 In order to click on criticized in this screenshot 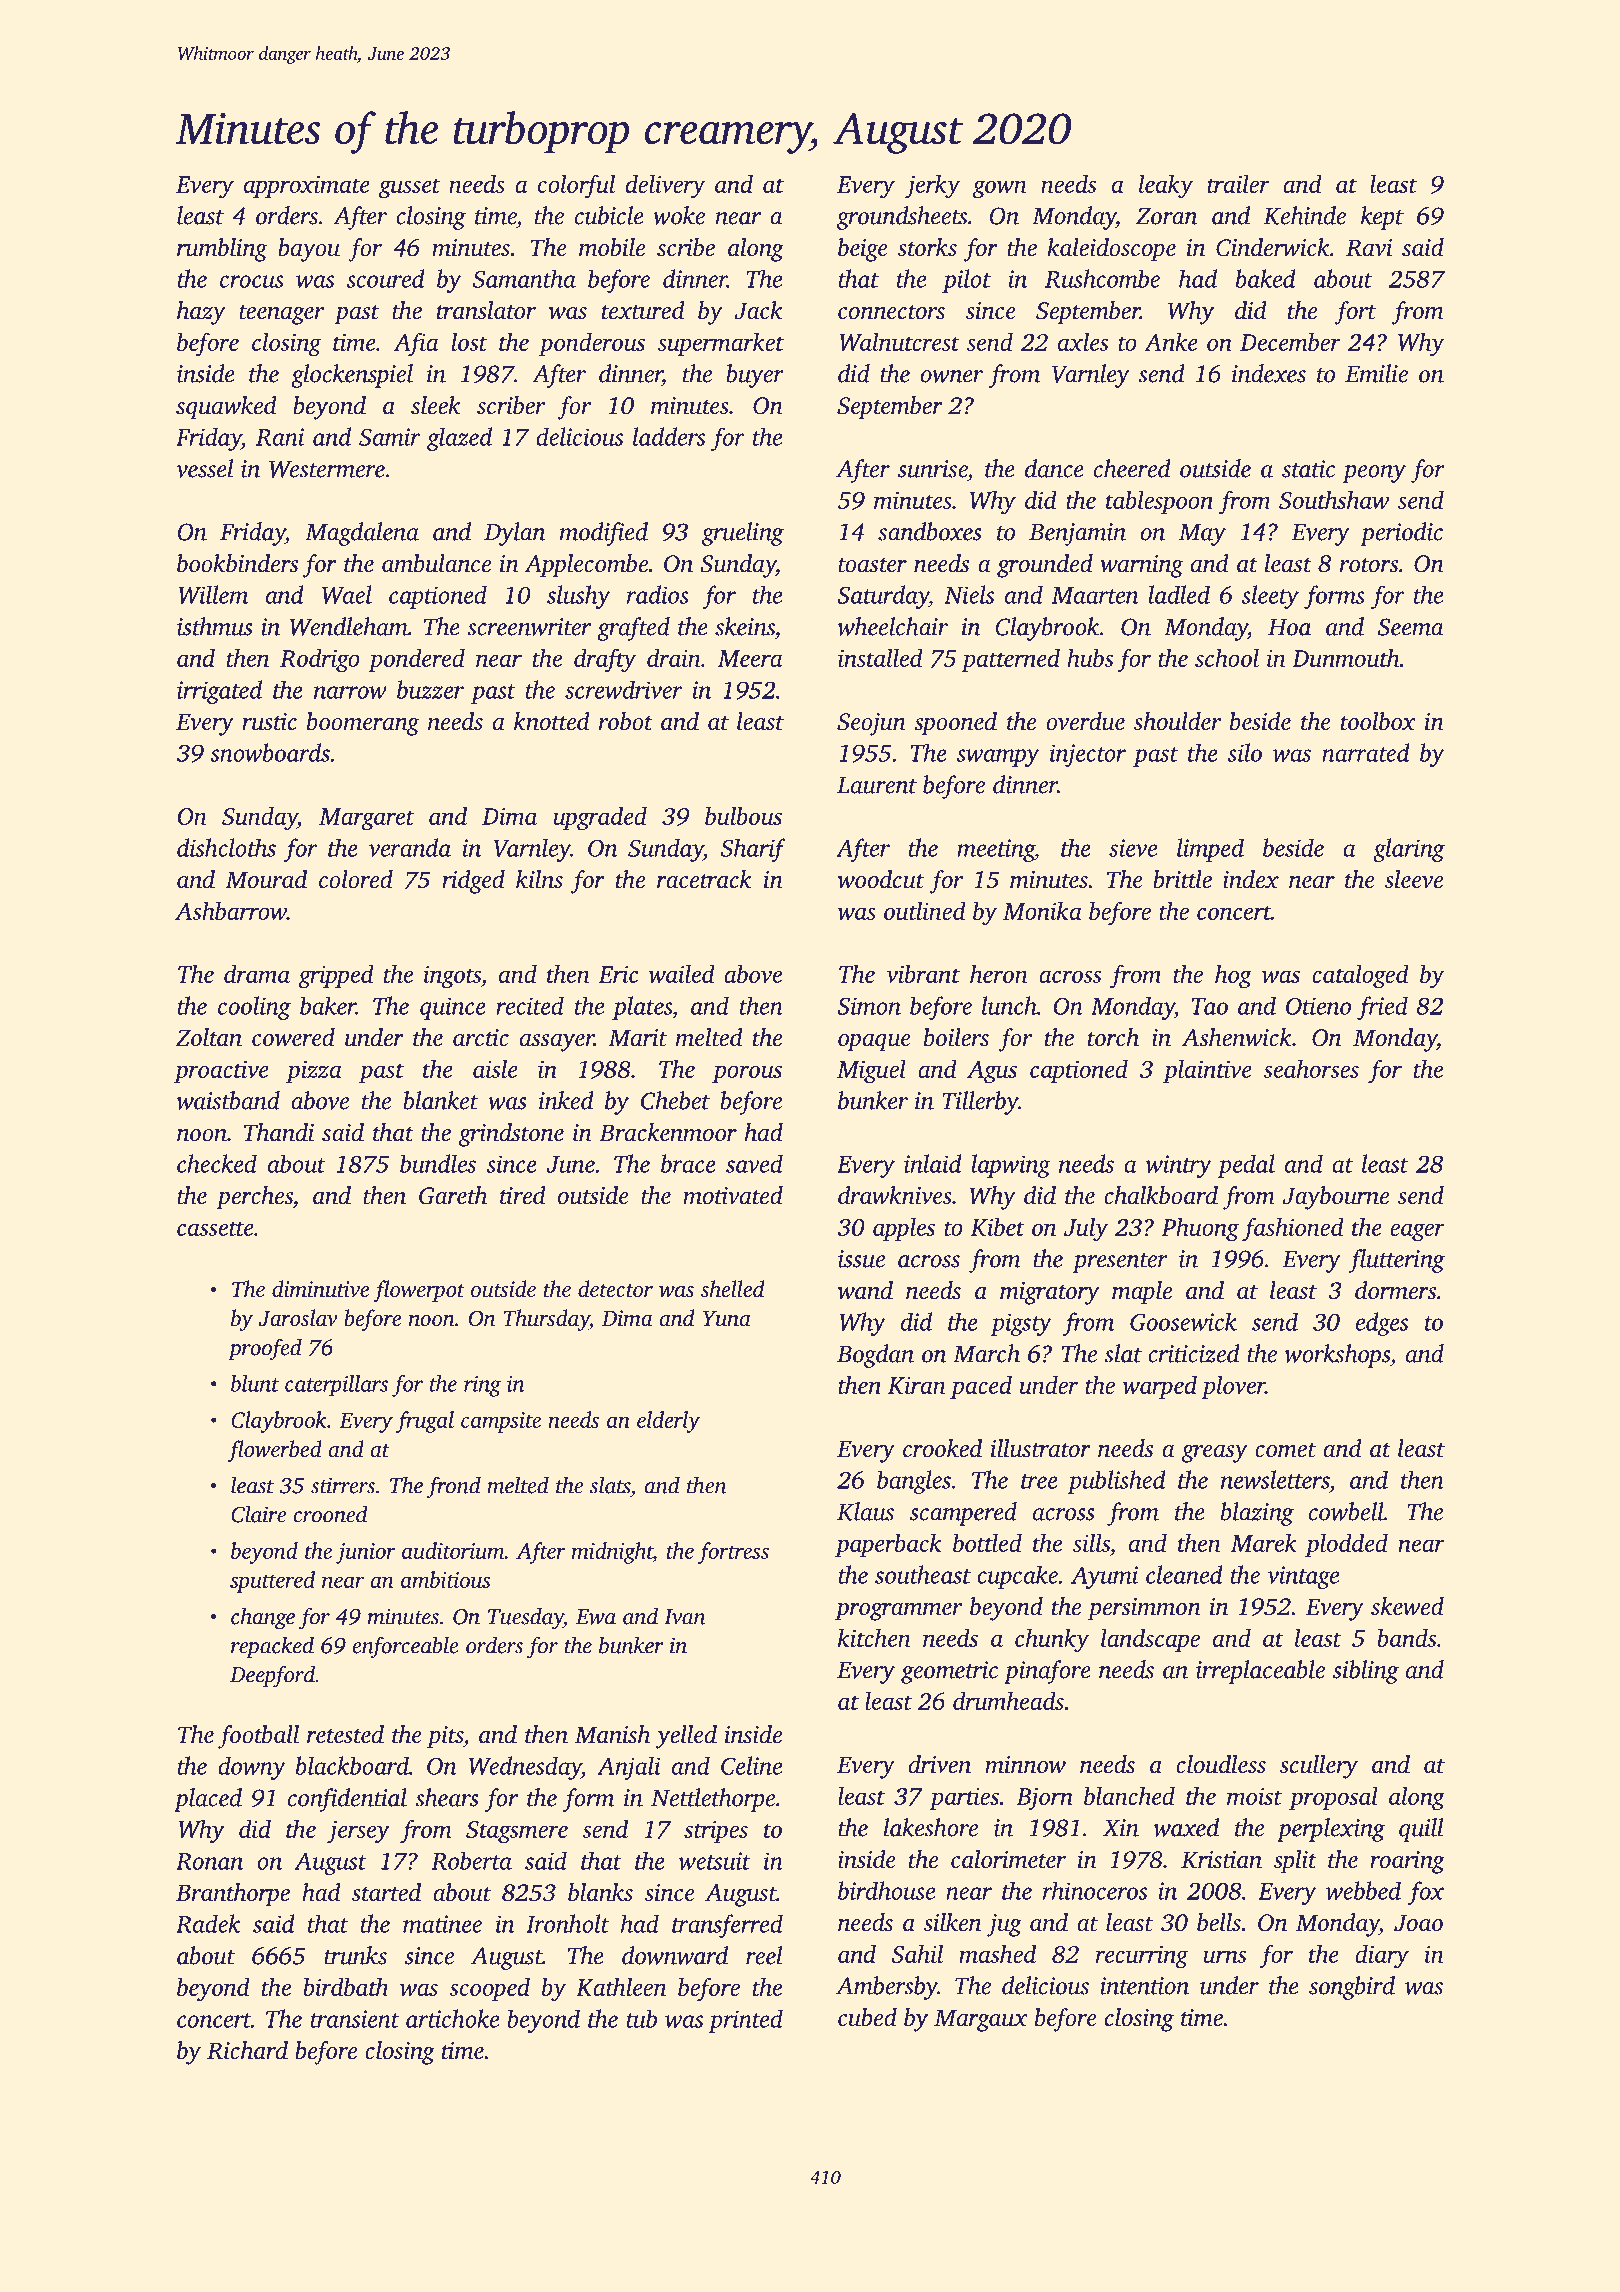, I will do `click(1194, 1353)`.
